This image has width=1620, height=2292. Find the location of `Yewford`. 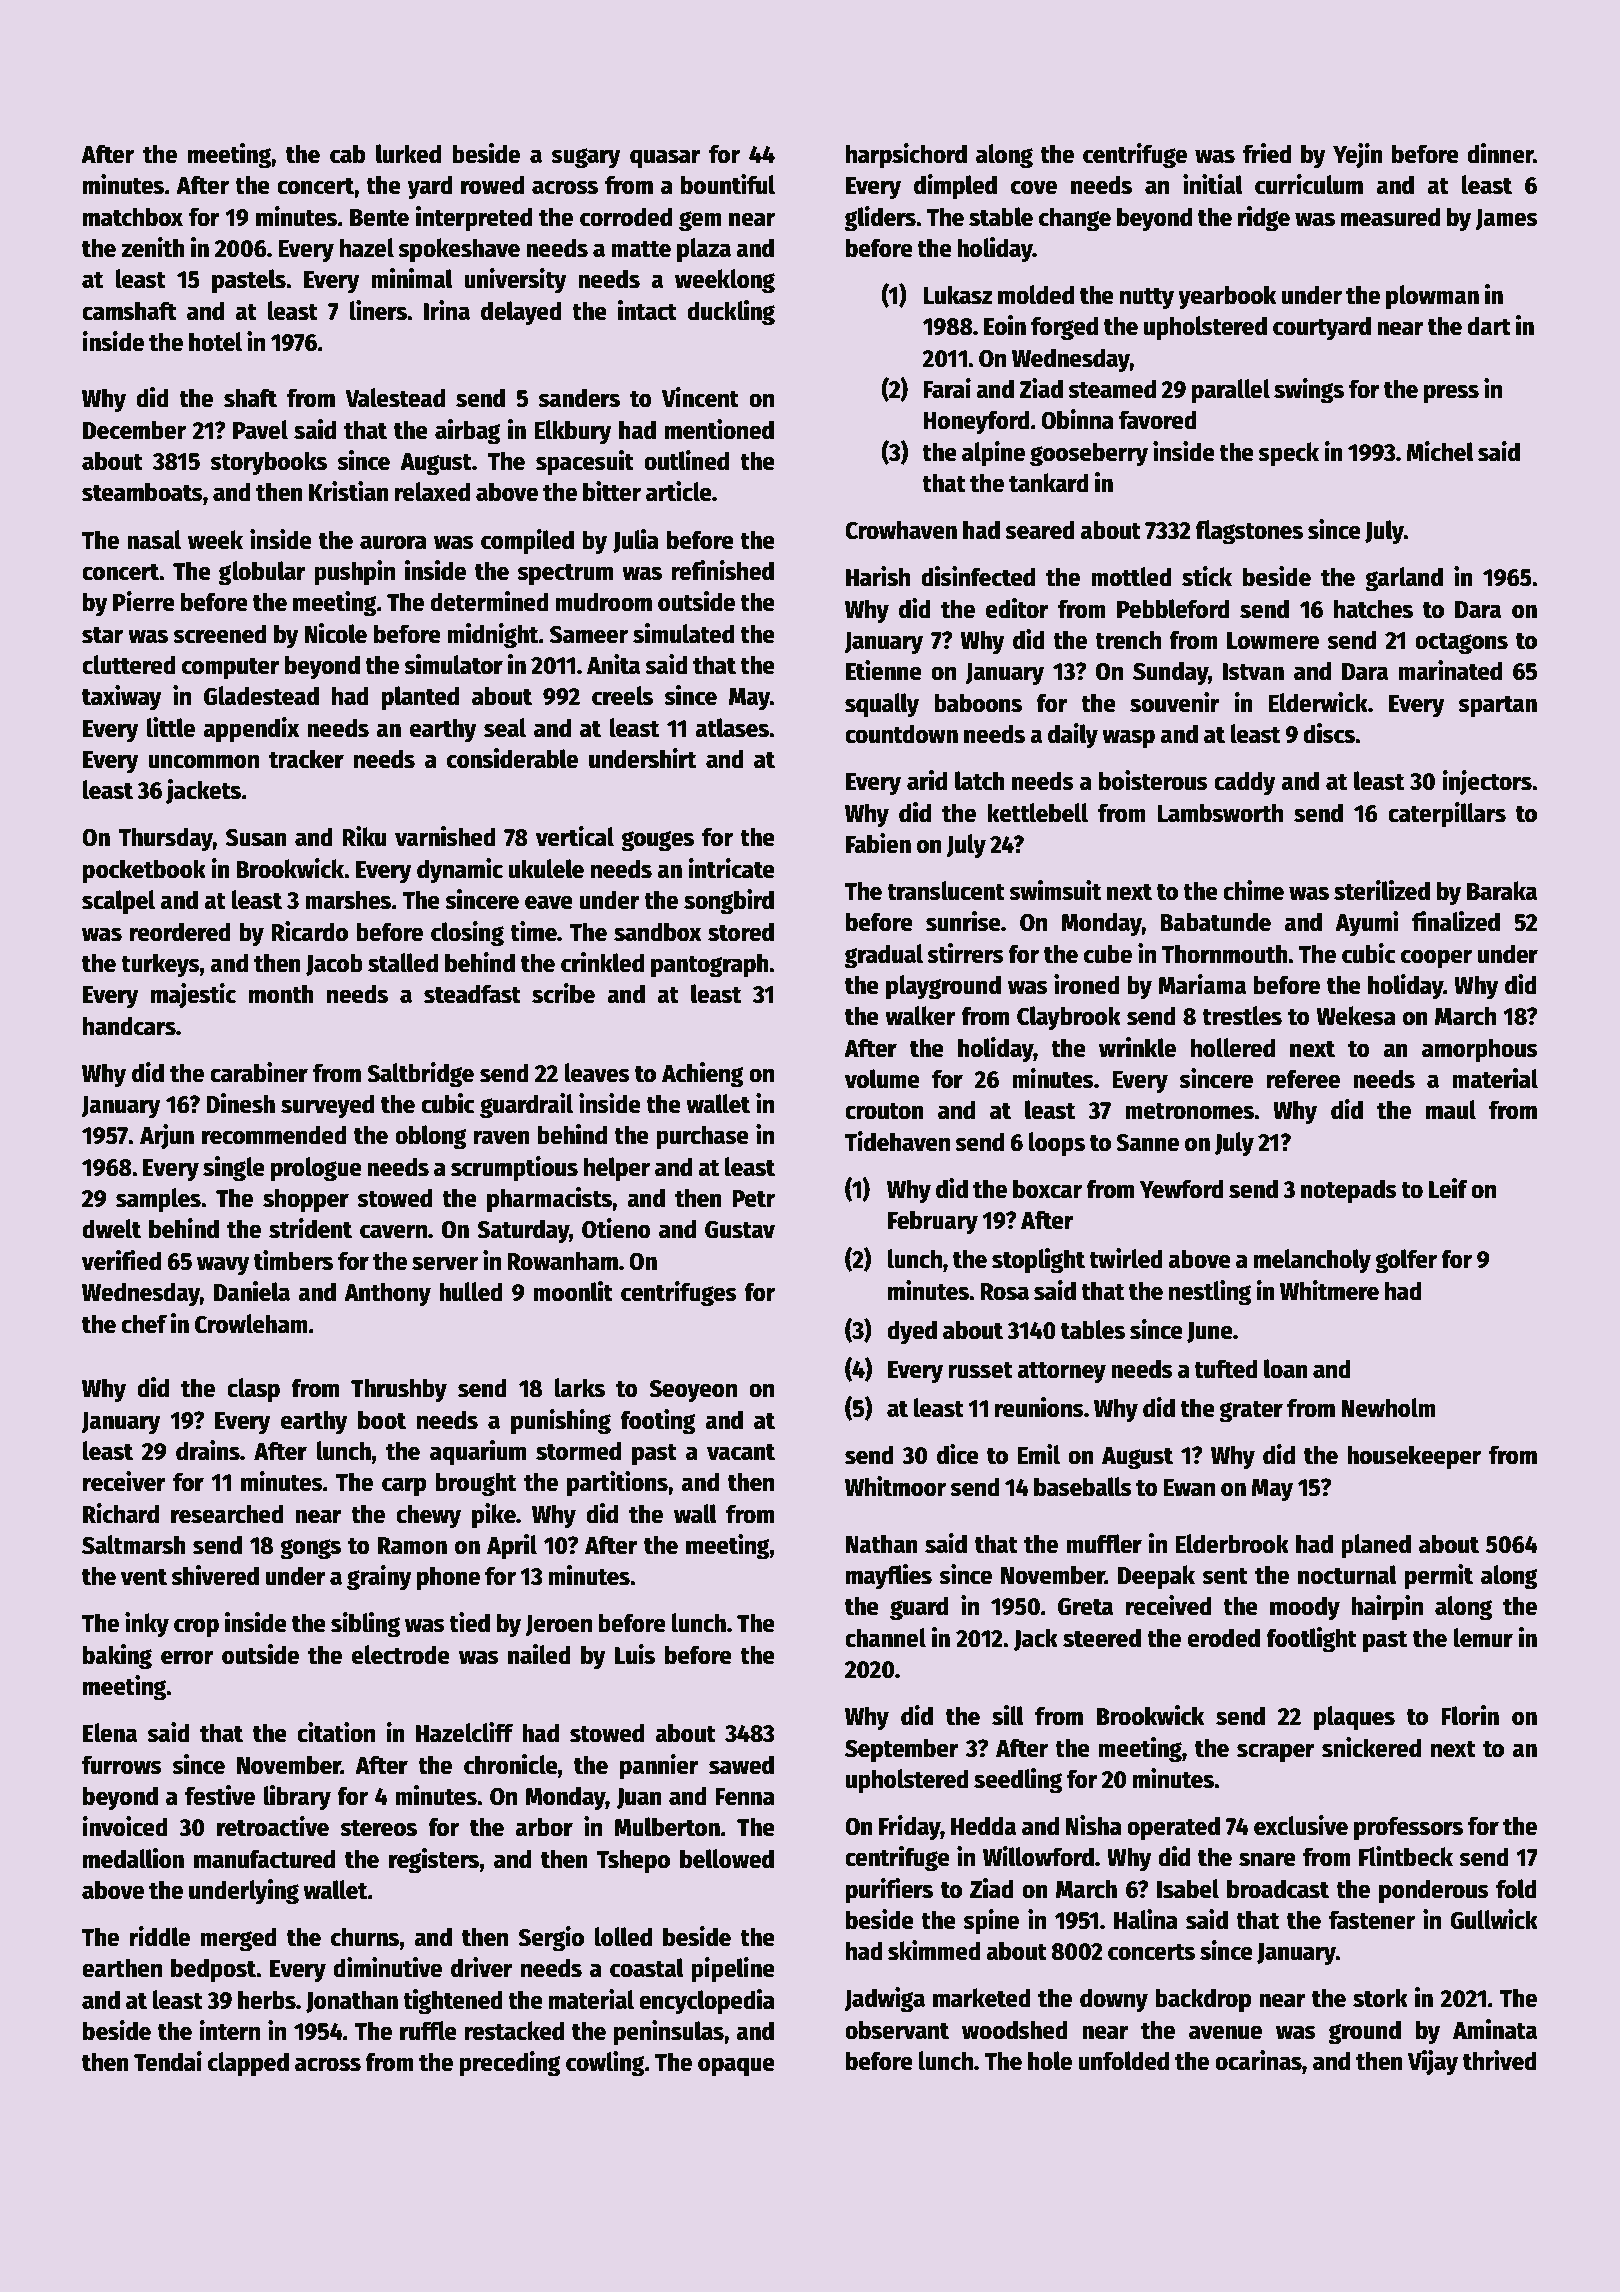

Yewford is located at coordinates (1182, 1189).
